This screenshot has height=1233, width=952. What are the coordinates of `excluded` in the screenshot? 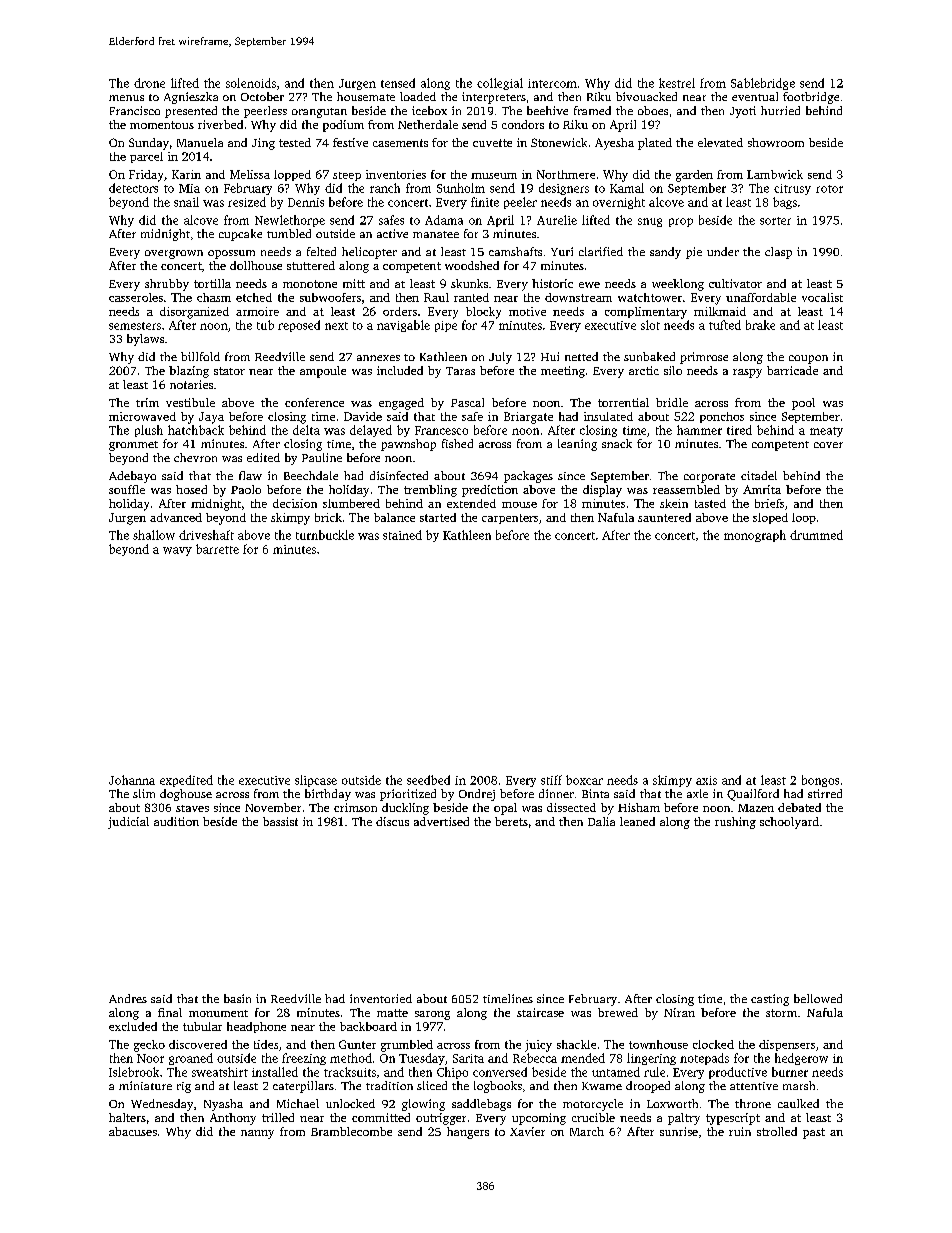 It's located at (133, 1026).
